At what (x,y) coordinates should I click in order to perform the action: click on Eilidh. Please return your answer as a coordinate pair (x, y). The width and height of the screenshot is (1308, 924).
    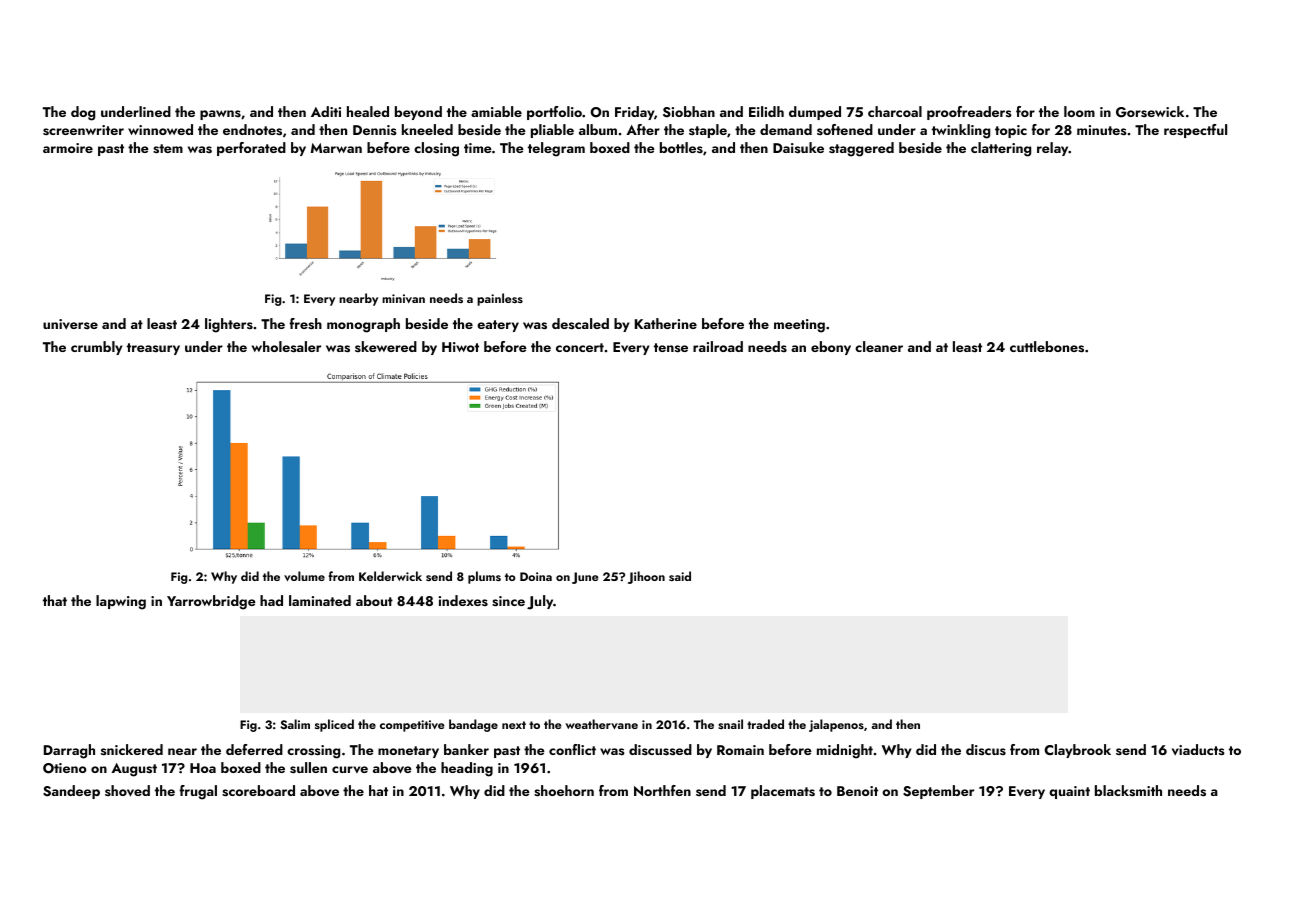
    Looking at the image, I should click on (766, 111).
